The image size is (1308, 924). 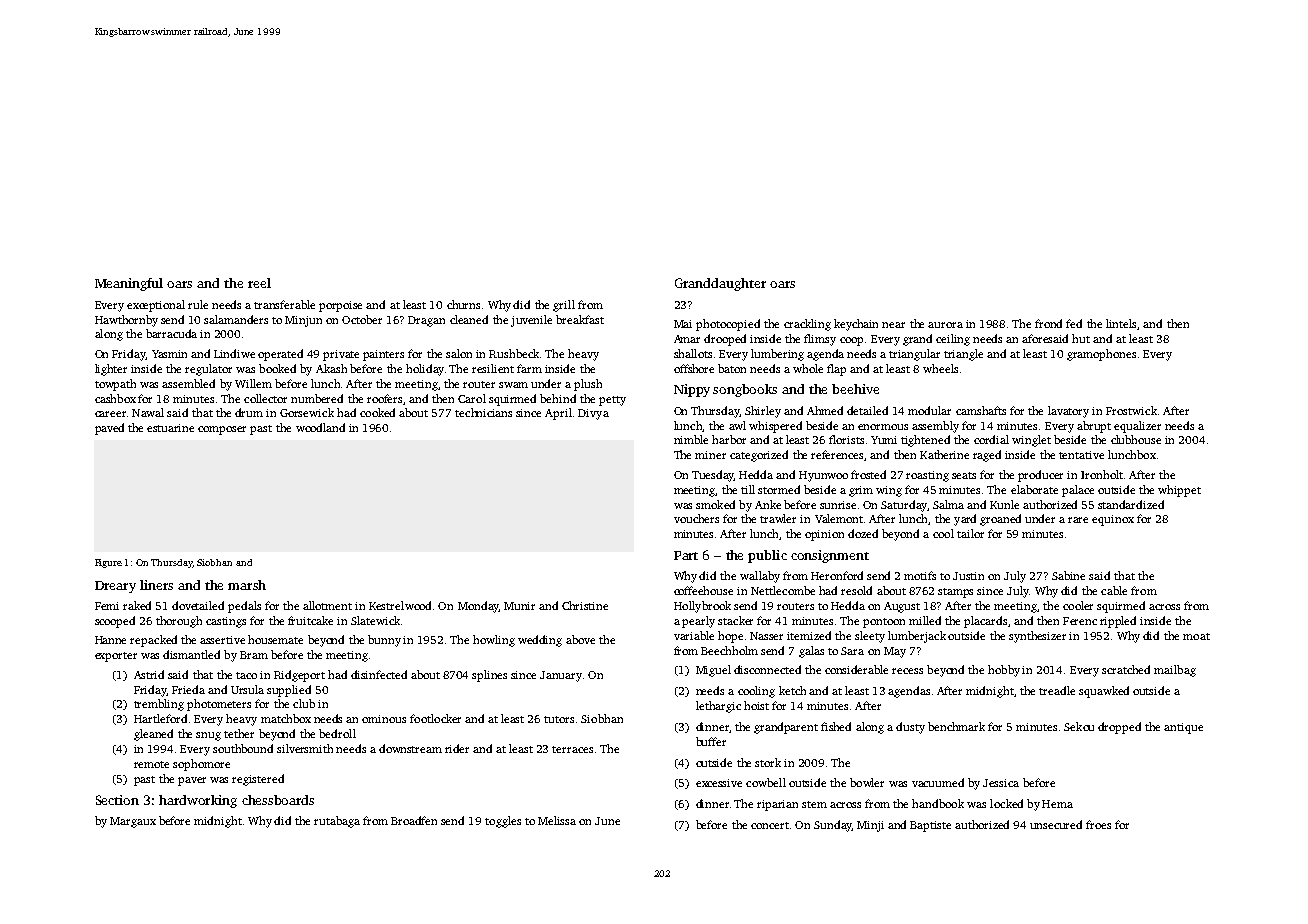 I want to click on raged, so click(x=987, y=456).
